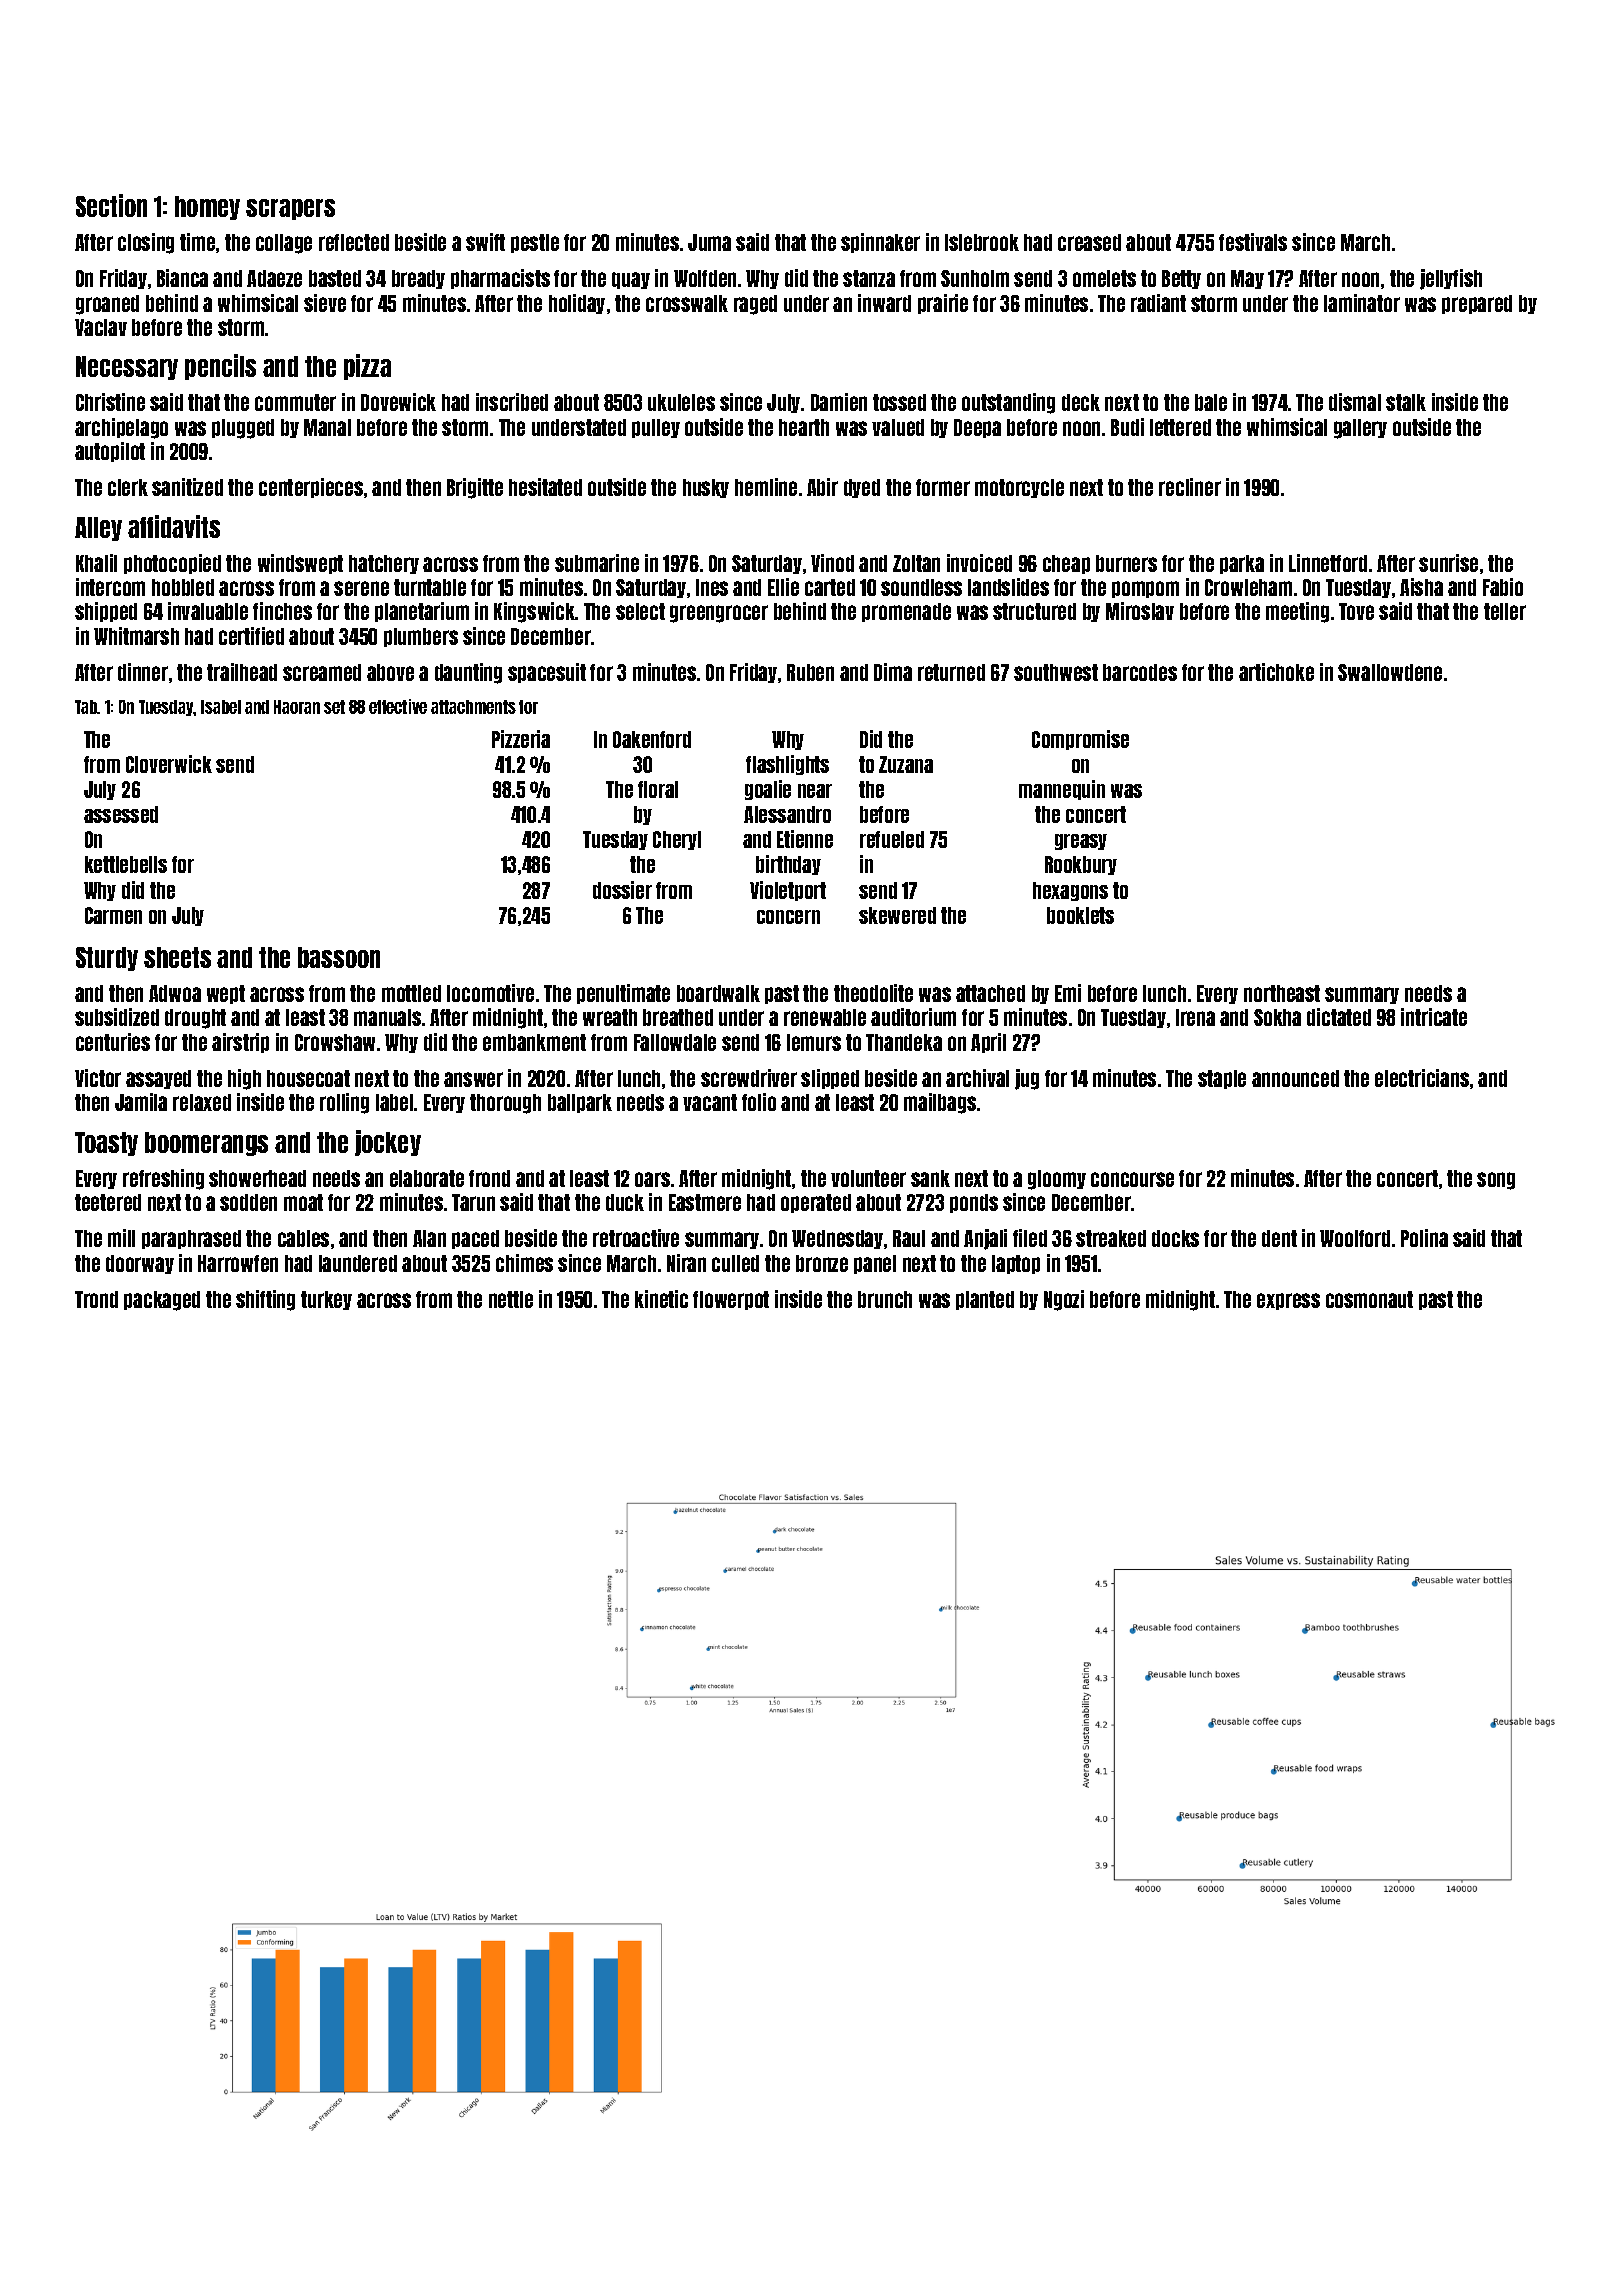 The width and height of the screenshot is (1620, 2292). Describe the element at coordinates (111, 205) in the screenshot. I see `Section` at that location.
